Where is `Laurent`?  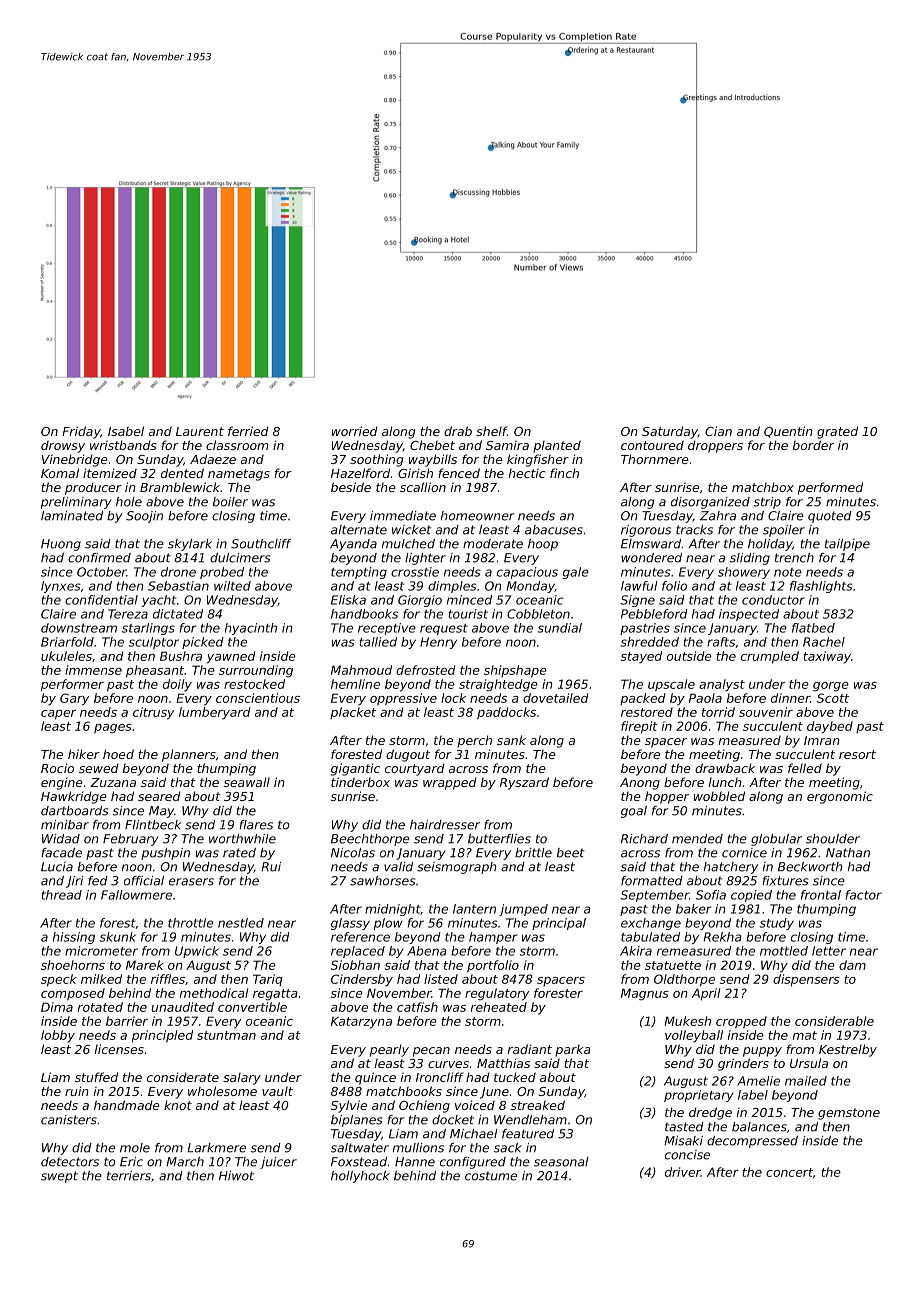
Laurent is located at coordinates (200, 431).
